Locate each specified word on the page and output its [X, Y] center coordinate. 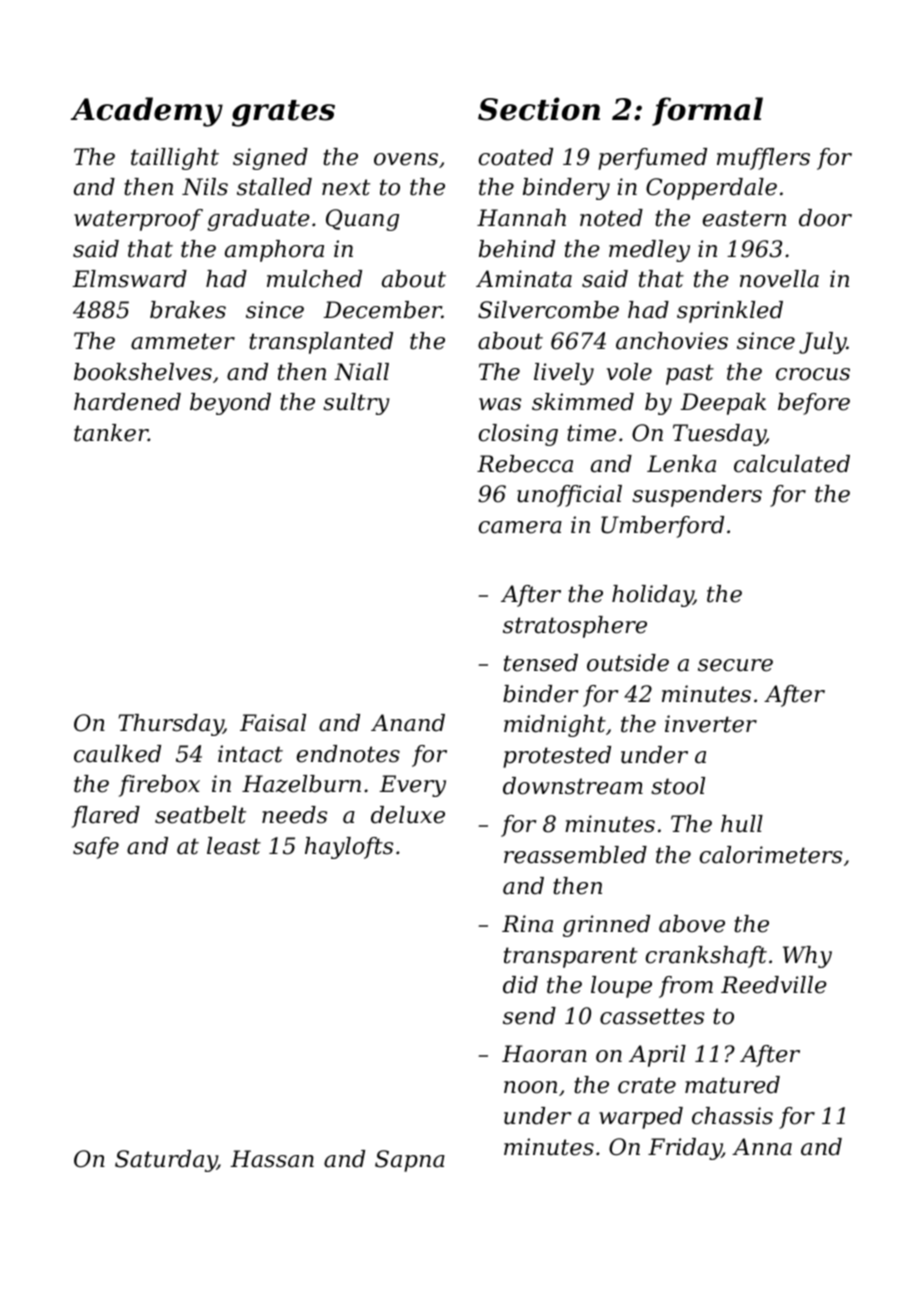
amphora [274, 251]
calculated [792, 464]
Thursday [171, 725]
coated [515, 157]
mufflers [763, 159]
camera [520, 527]
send [529, 1016]
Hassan [272, 1159]
